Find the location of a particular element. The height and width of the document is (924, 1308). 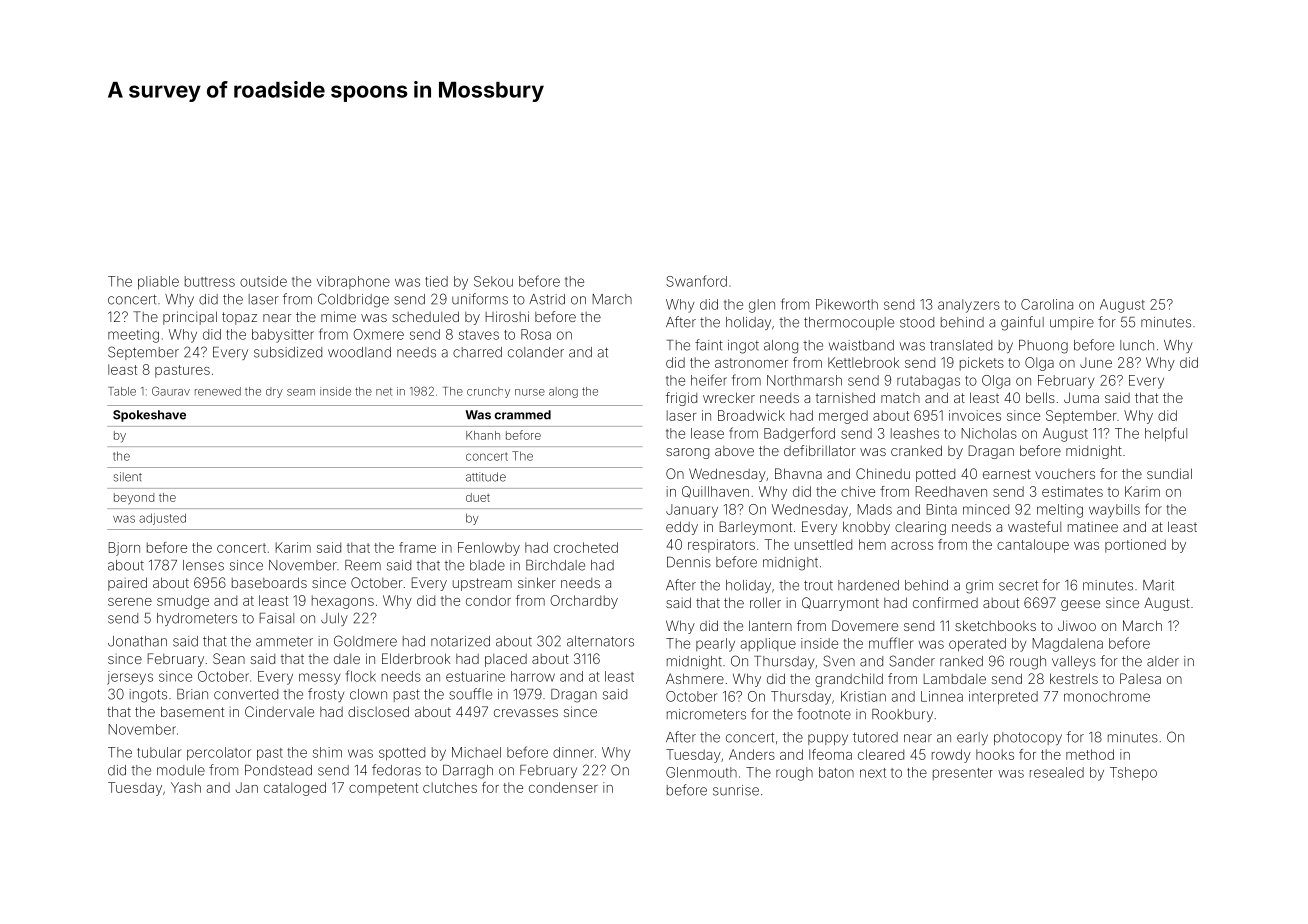

topaz is located at coordinates (239, 318).
